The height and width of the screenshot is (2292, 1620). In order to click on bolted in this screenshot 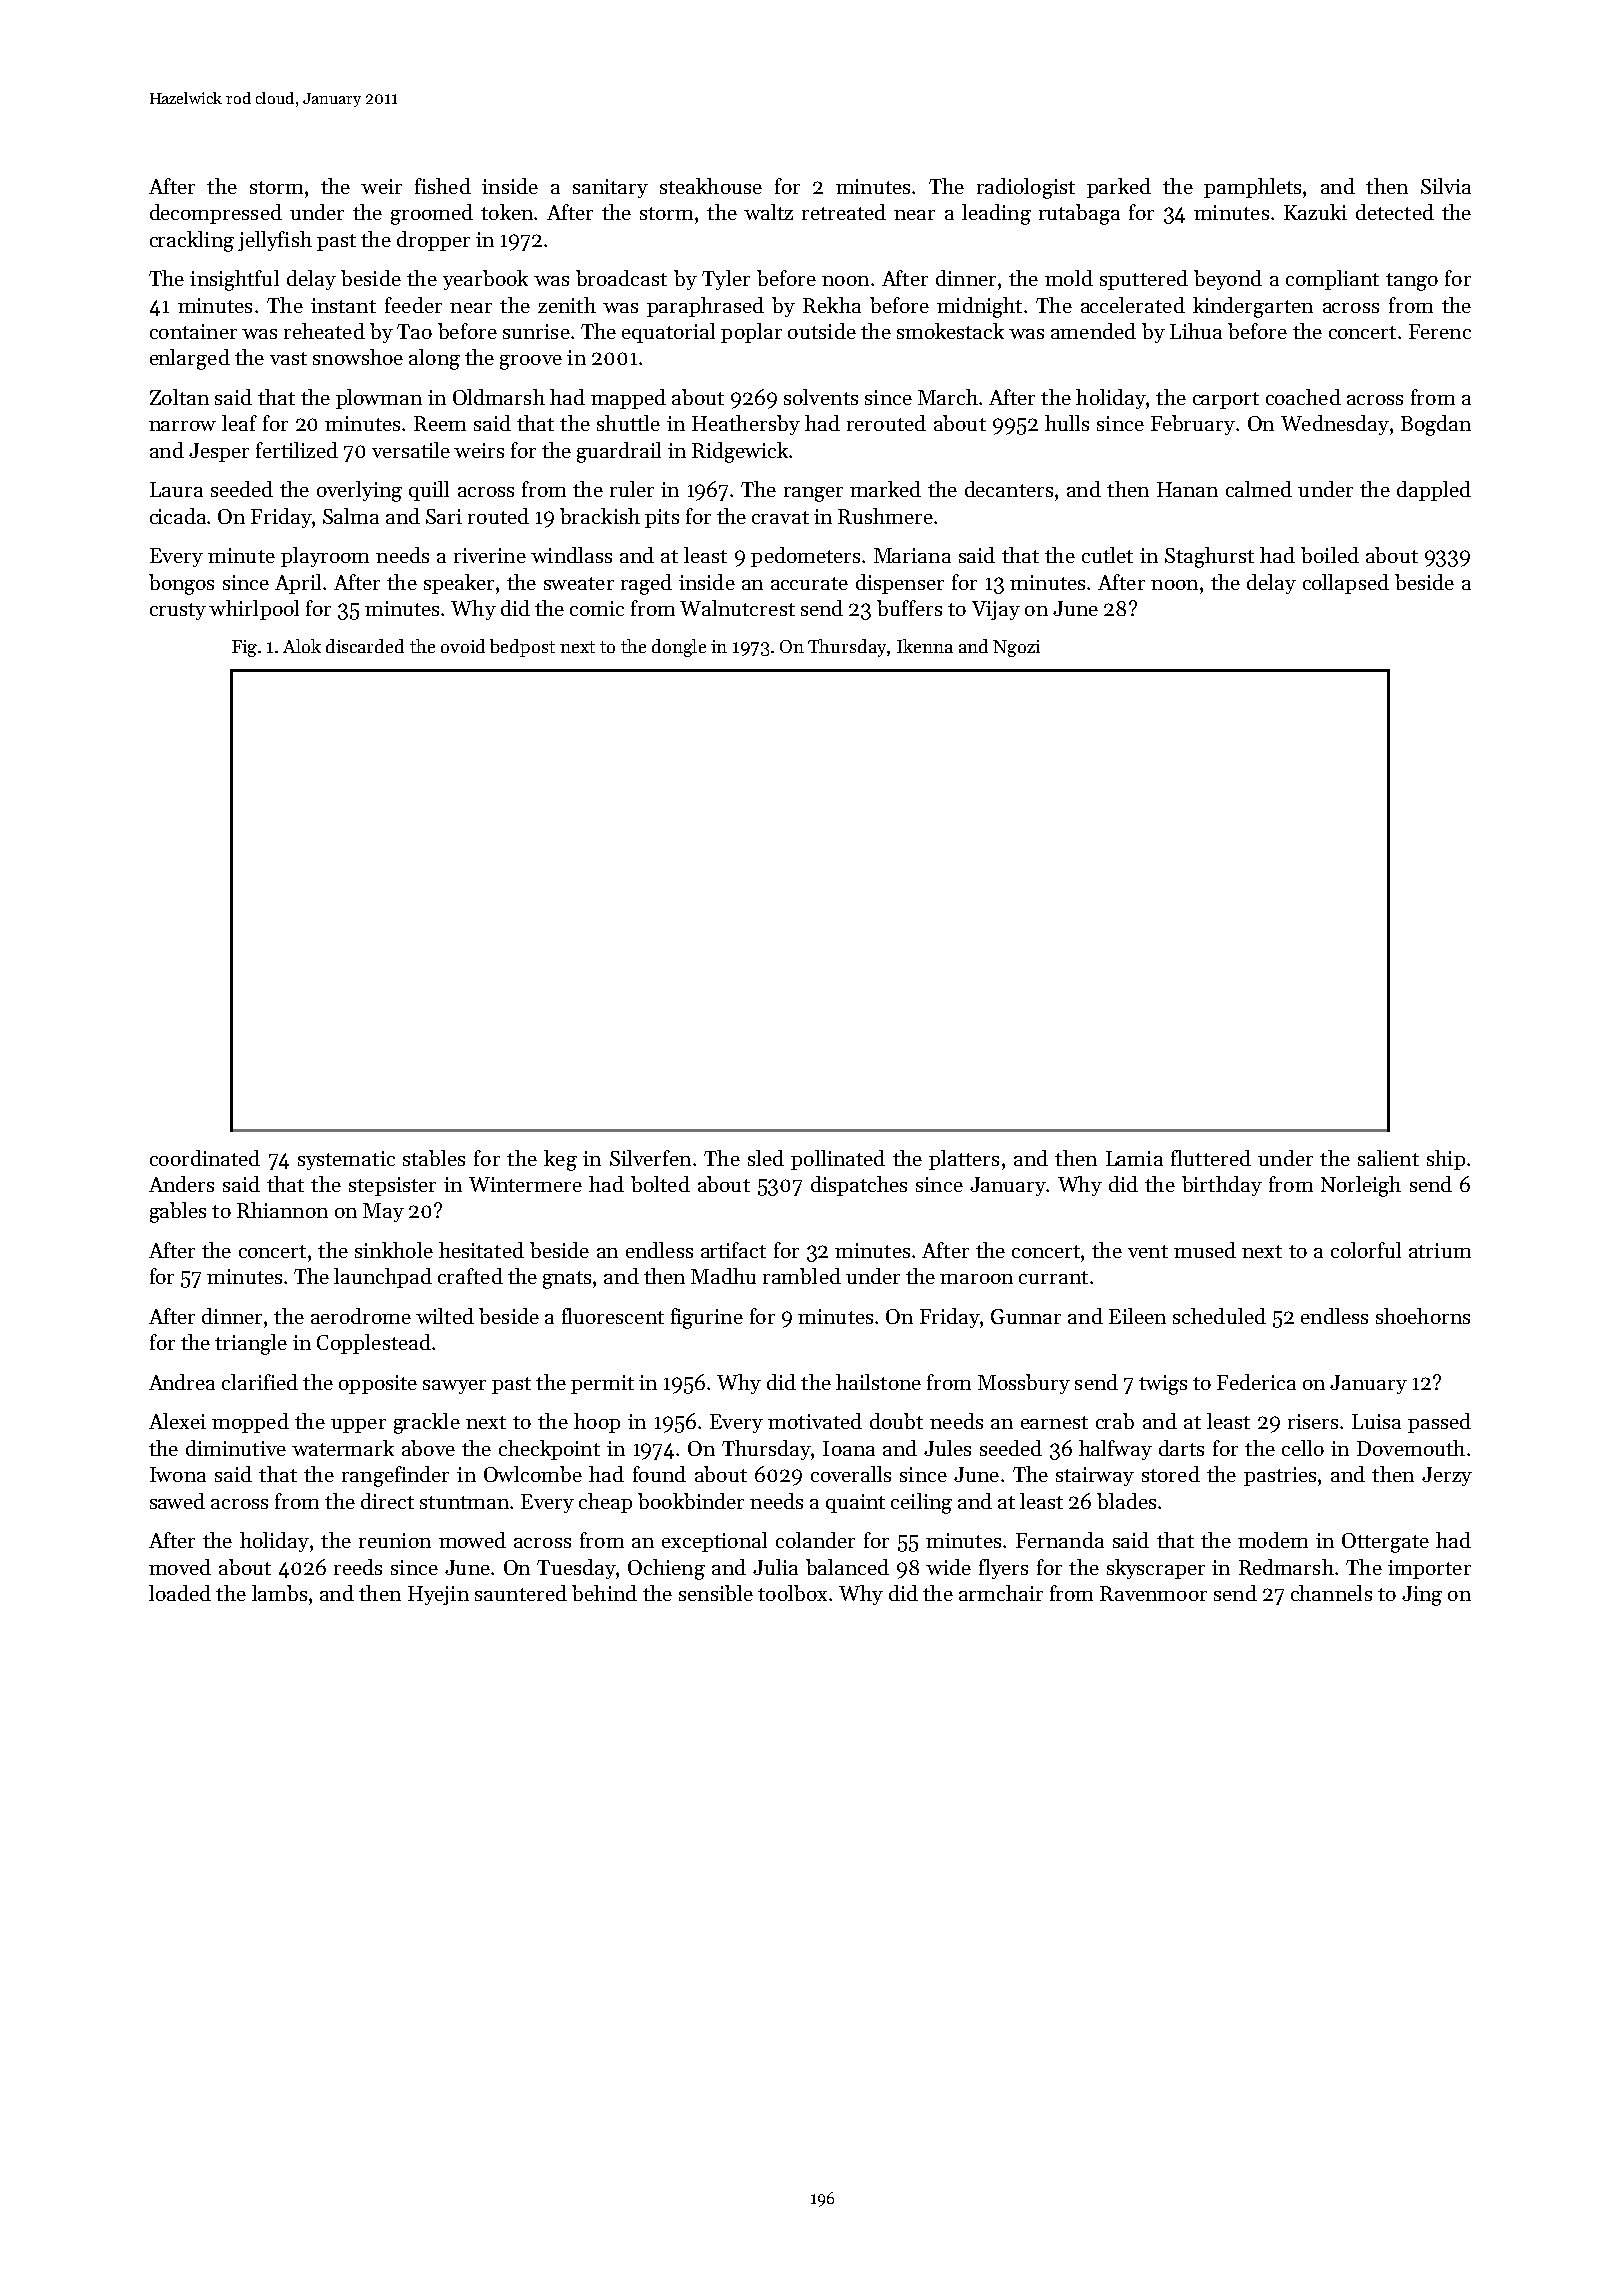, I will do `click(660, 1184)`.
